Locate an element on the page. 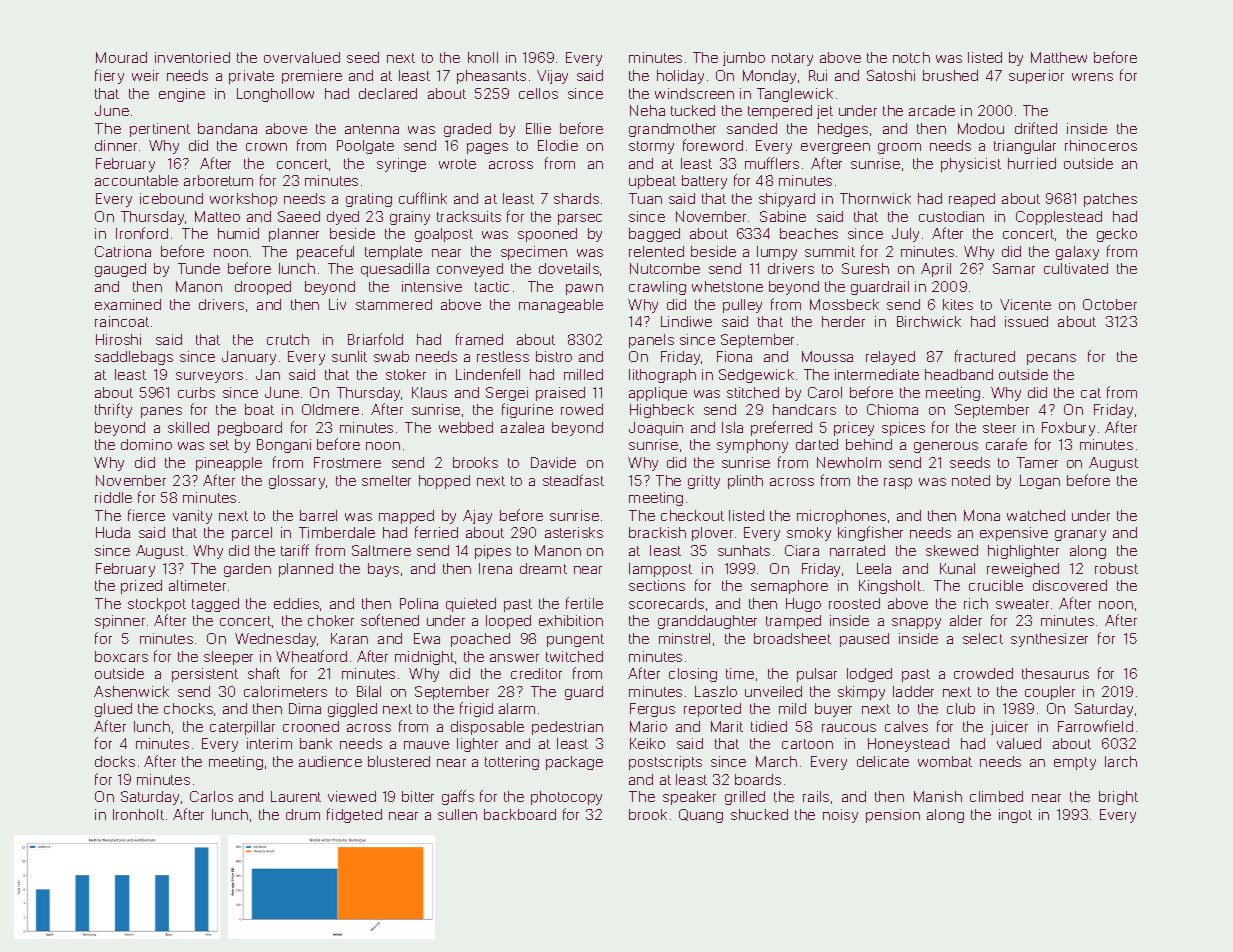 This page has height=952, width=1233. drum is located at coordinates (303, 814).
